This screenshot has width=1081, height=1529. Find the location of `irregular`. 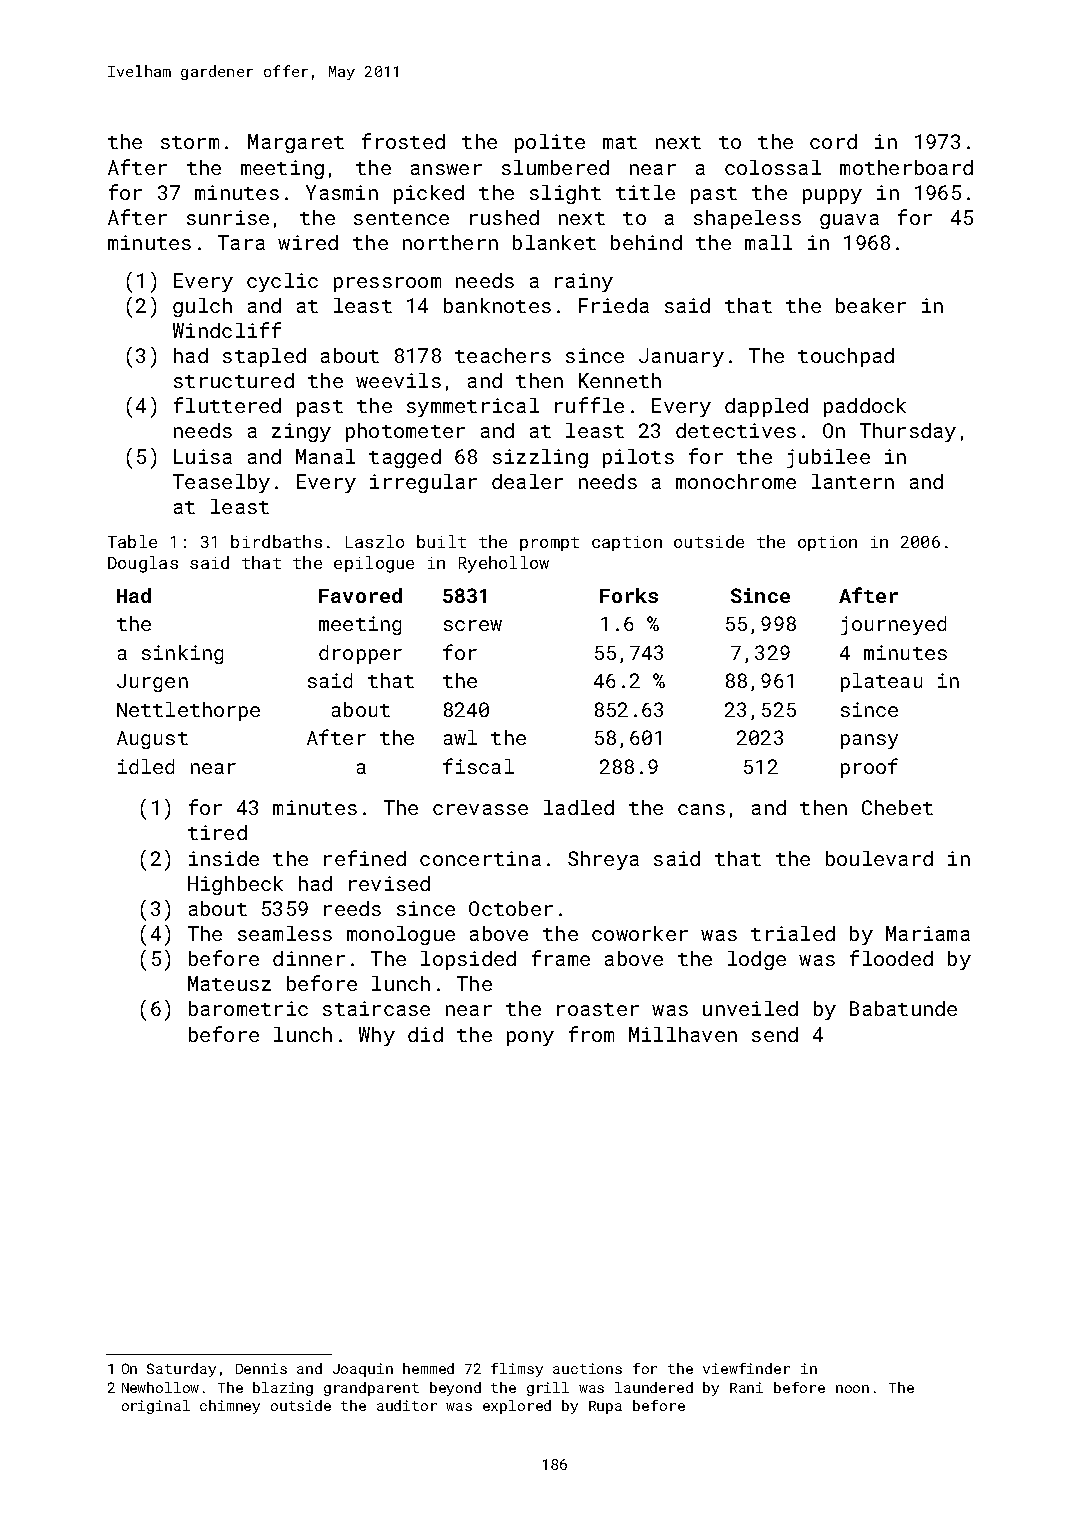

irregular is located at coordinates (423, 483).
